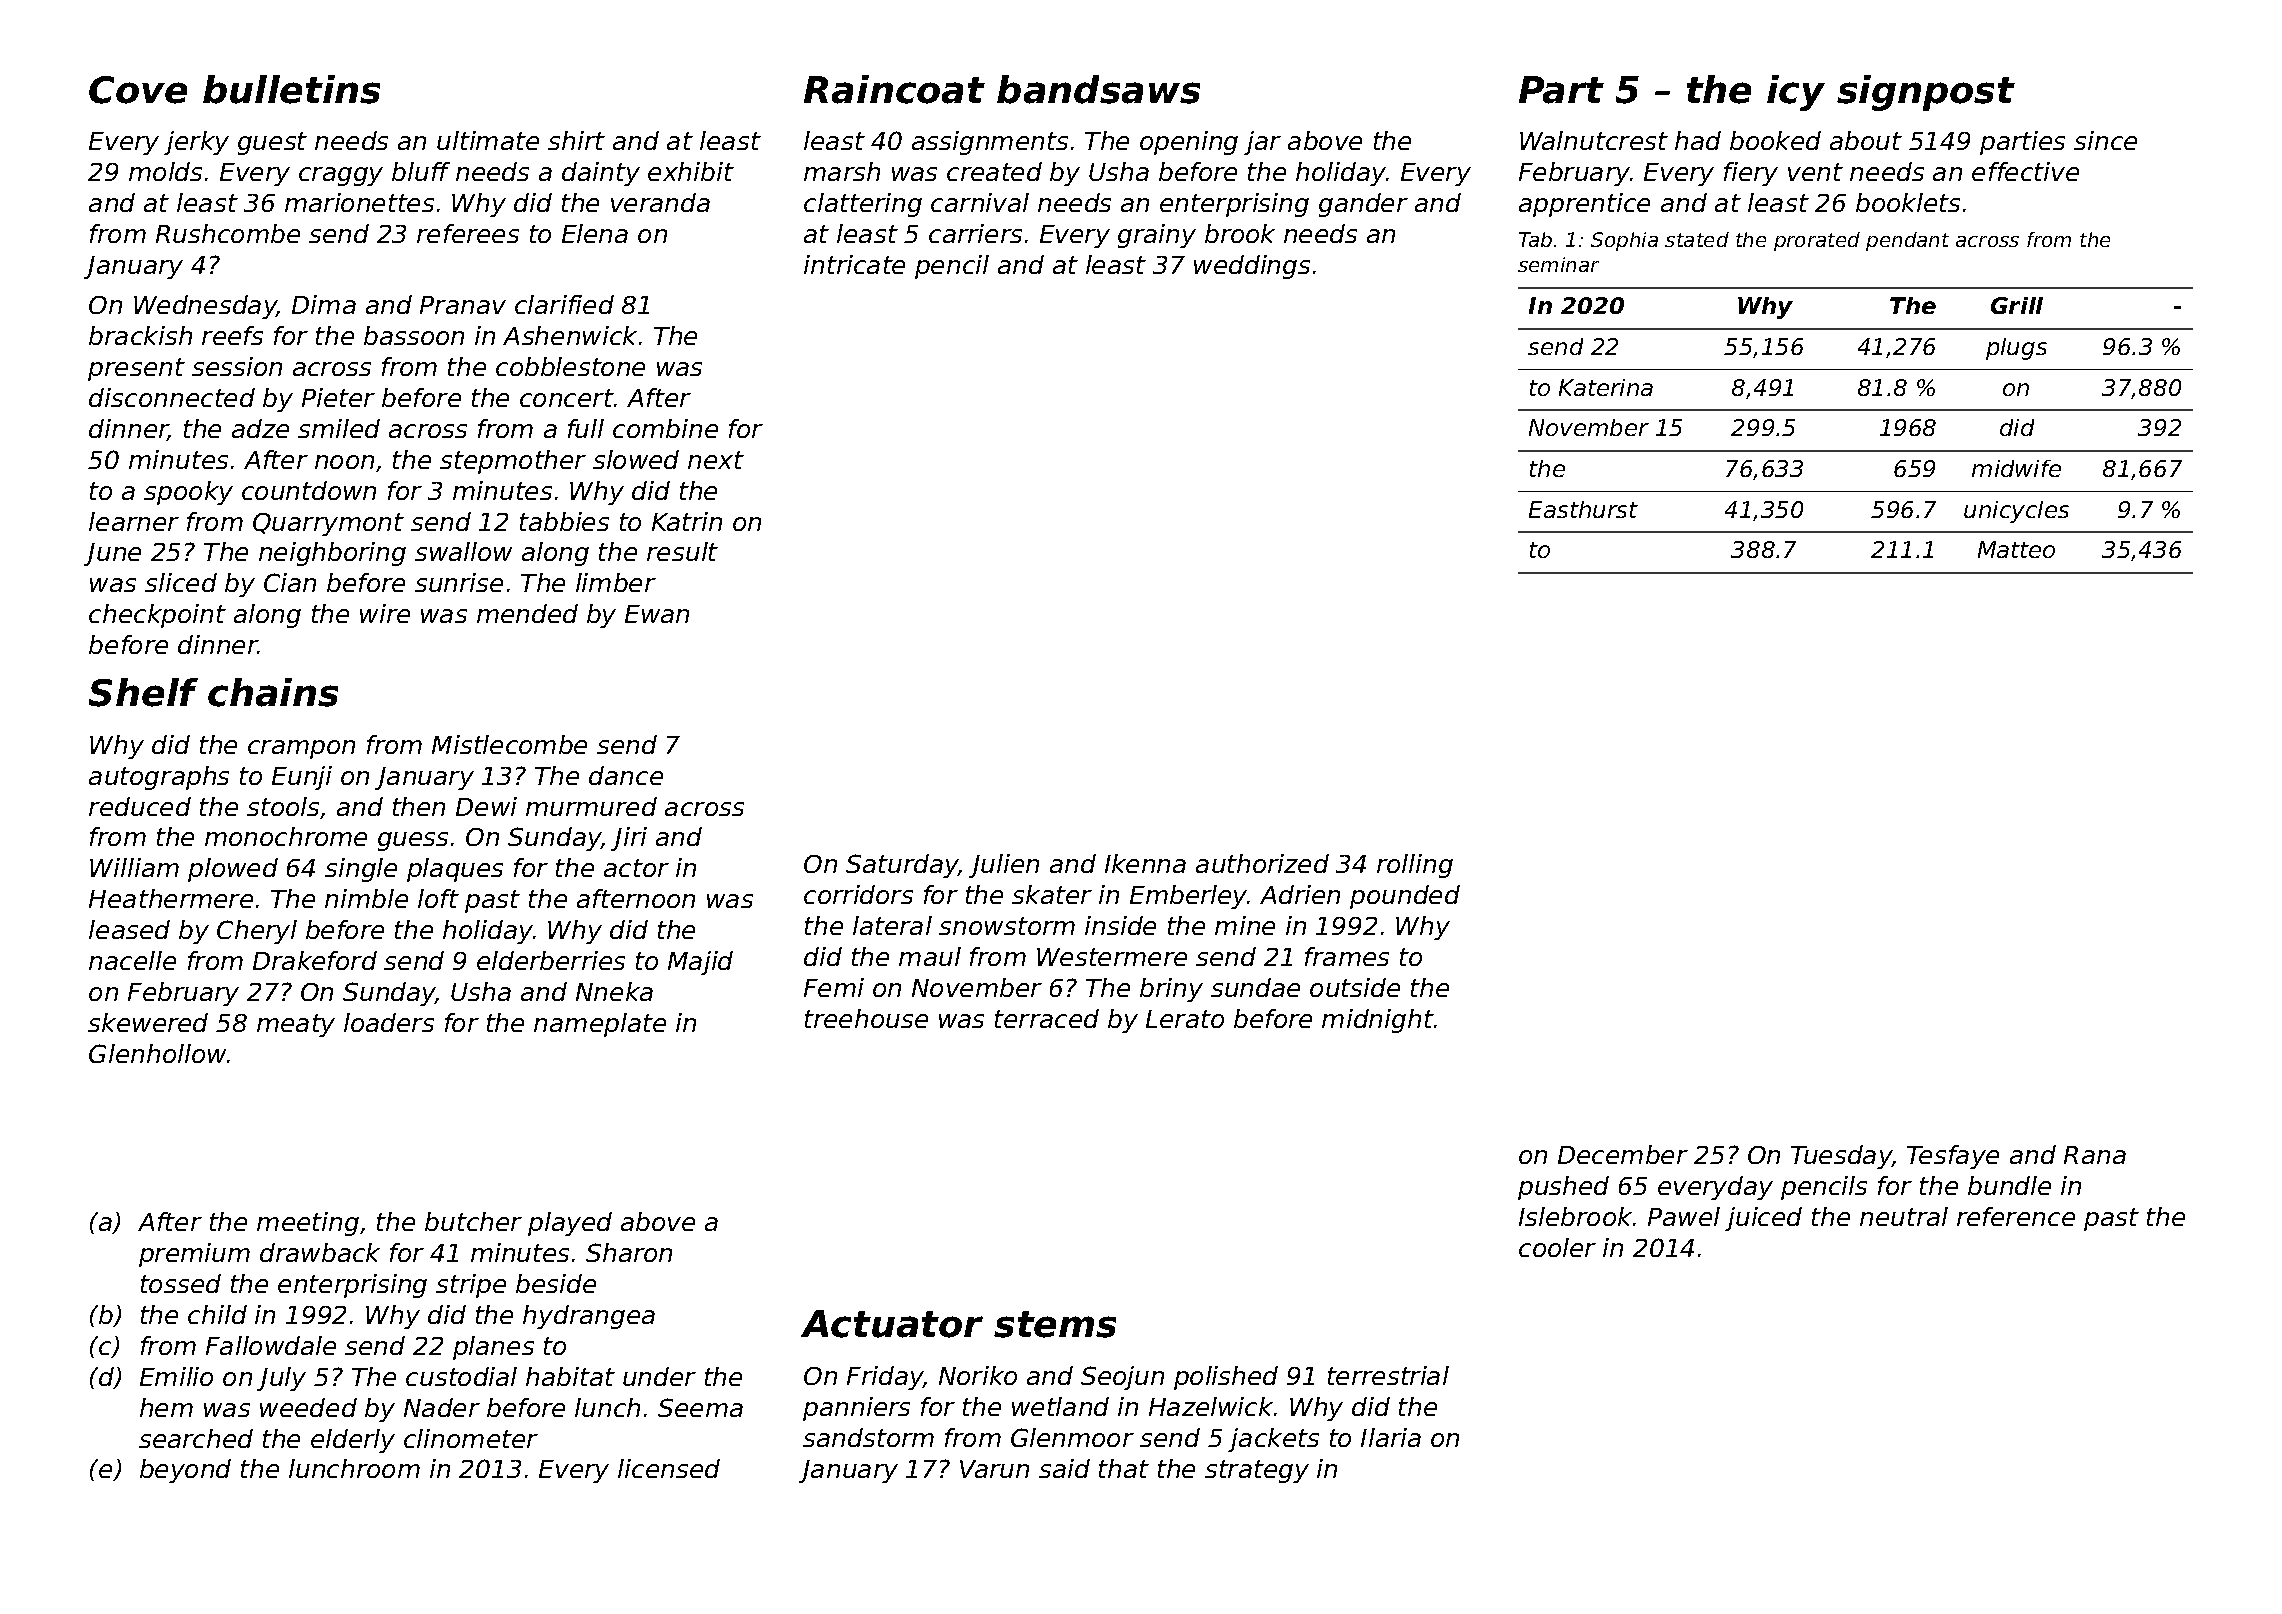 This screenshot has width=2282, height=1614. Describe the element at coordinates (1355, 987) in the screenshot. I see `outside` at that location.
